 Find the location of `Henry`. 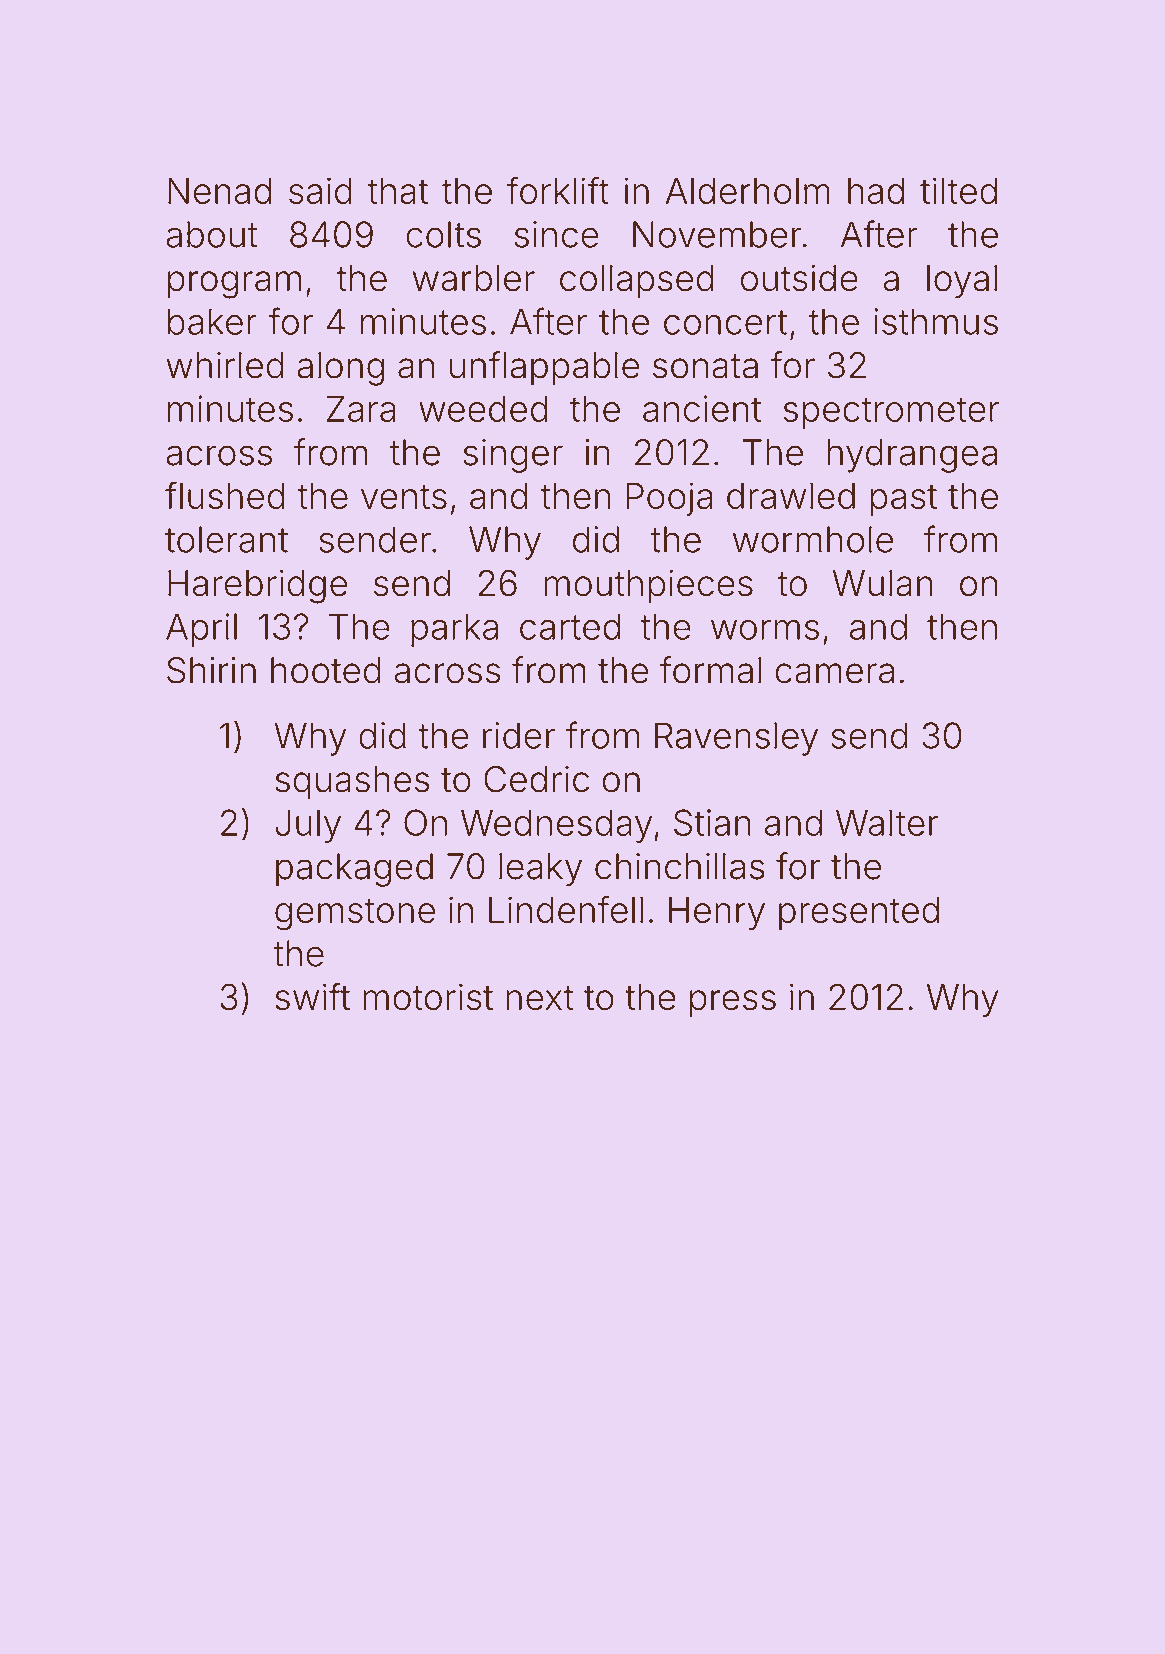

Henry is located at coordinates (717, 913).
